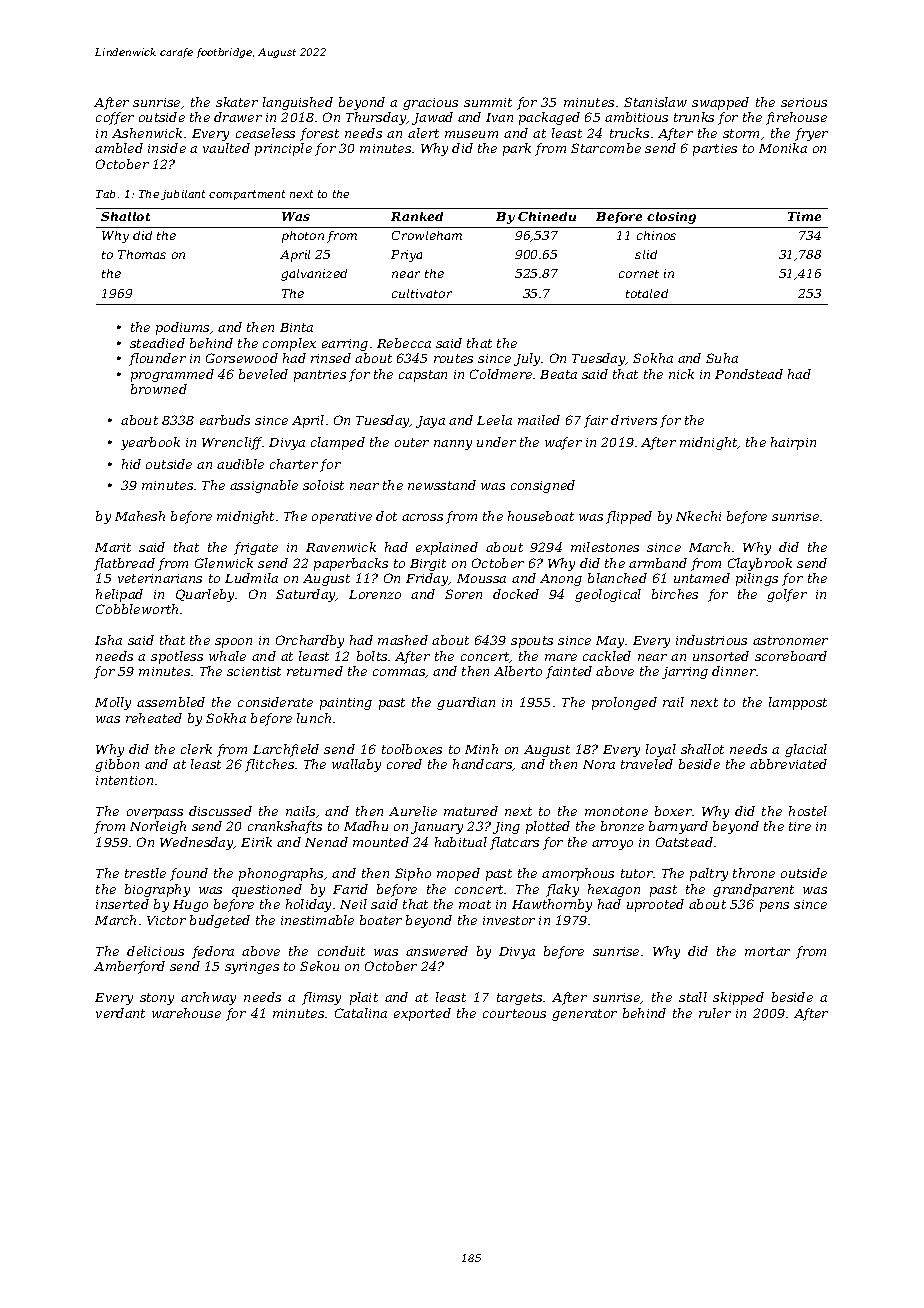  I want to click on spoon, so click(233, 643).
